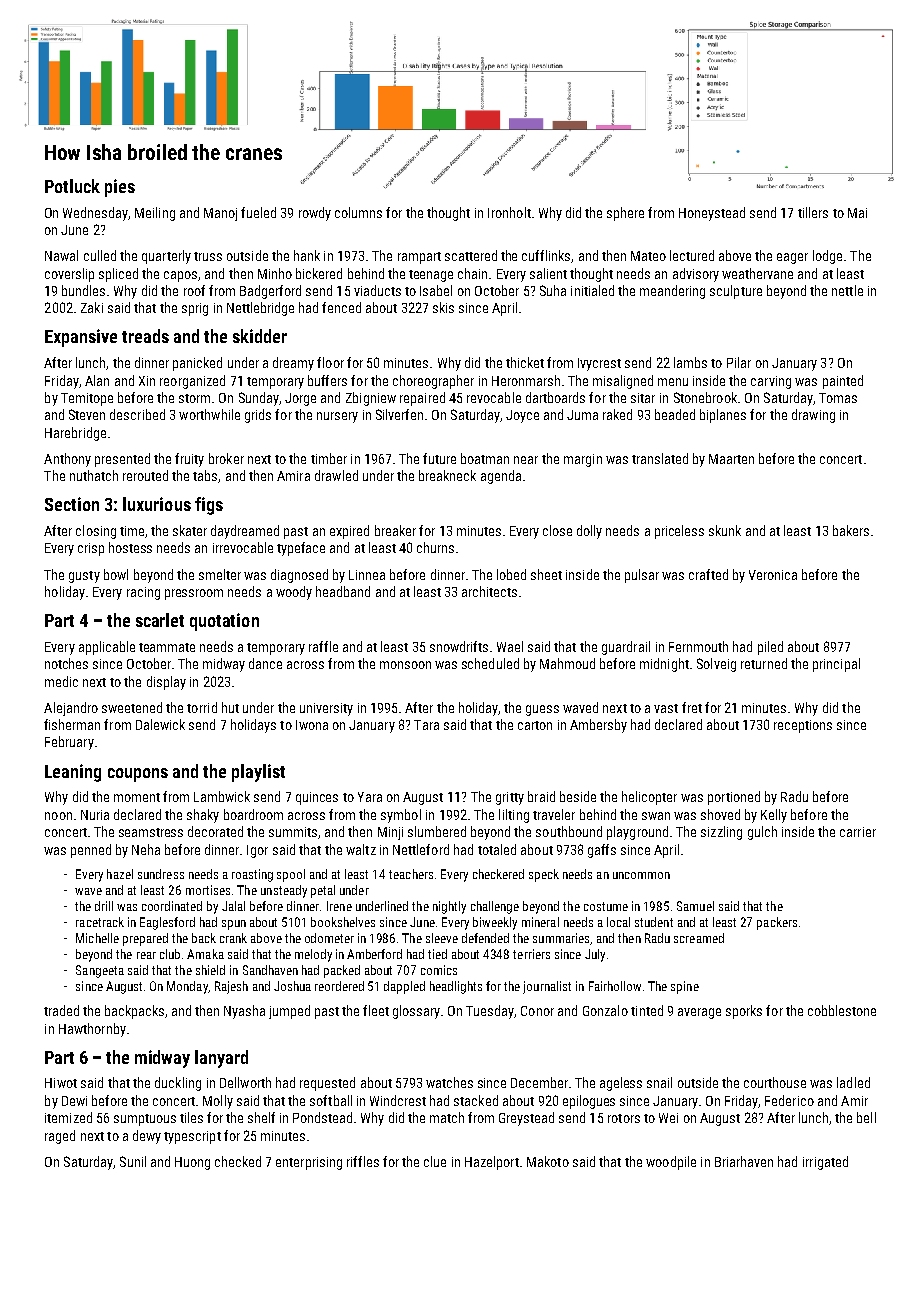 Image resolution: width=924 pixels, height=1314 pixels. Describe the element at coordinates (731, 459) in the image. I see `Maarten` at that location.
